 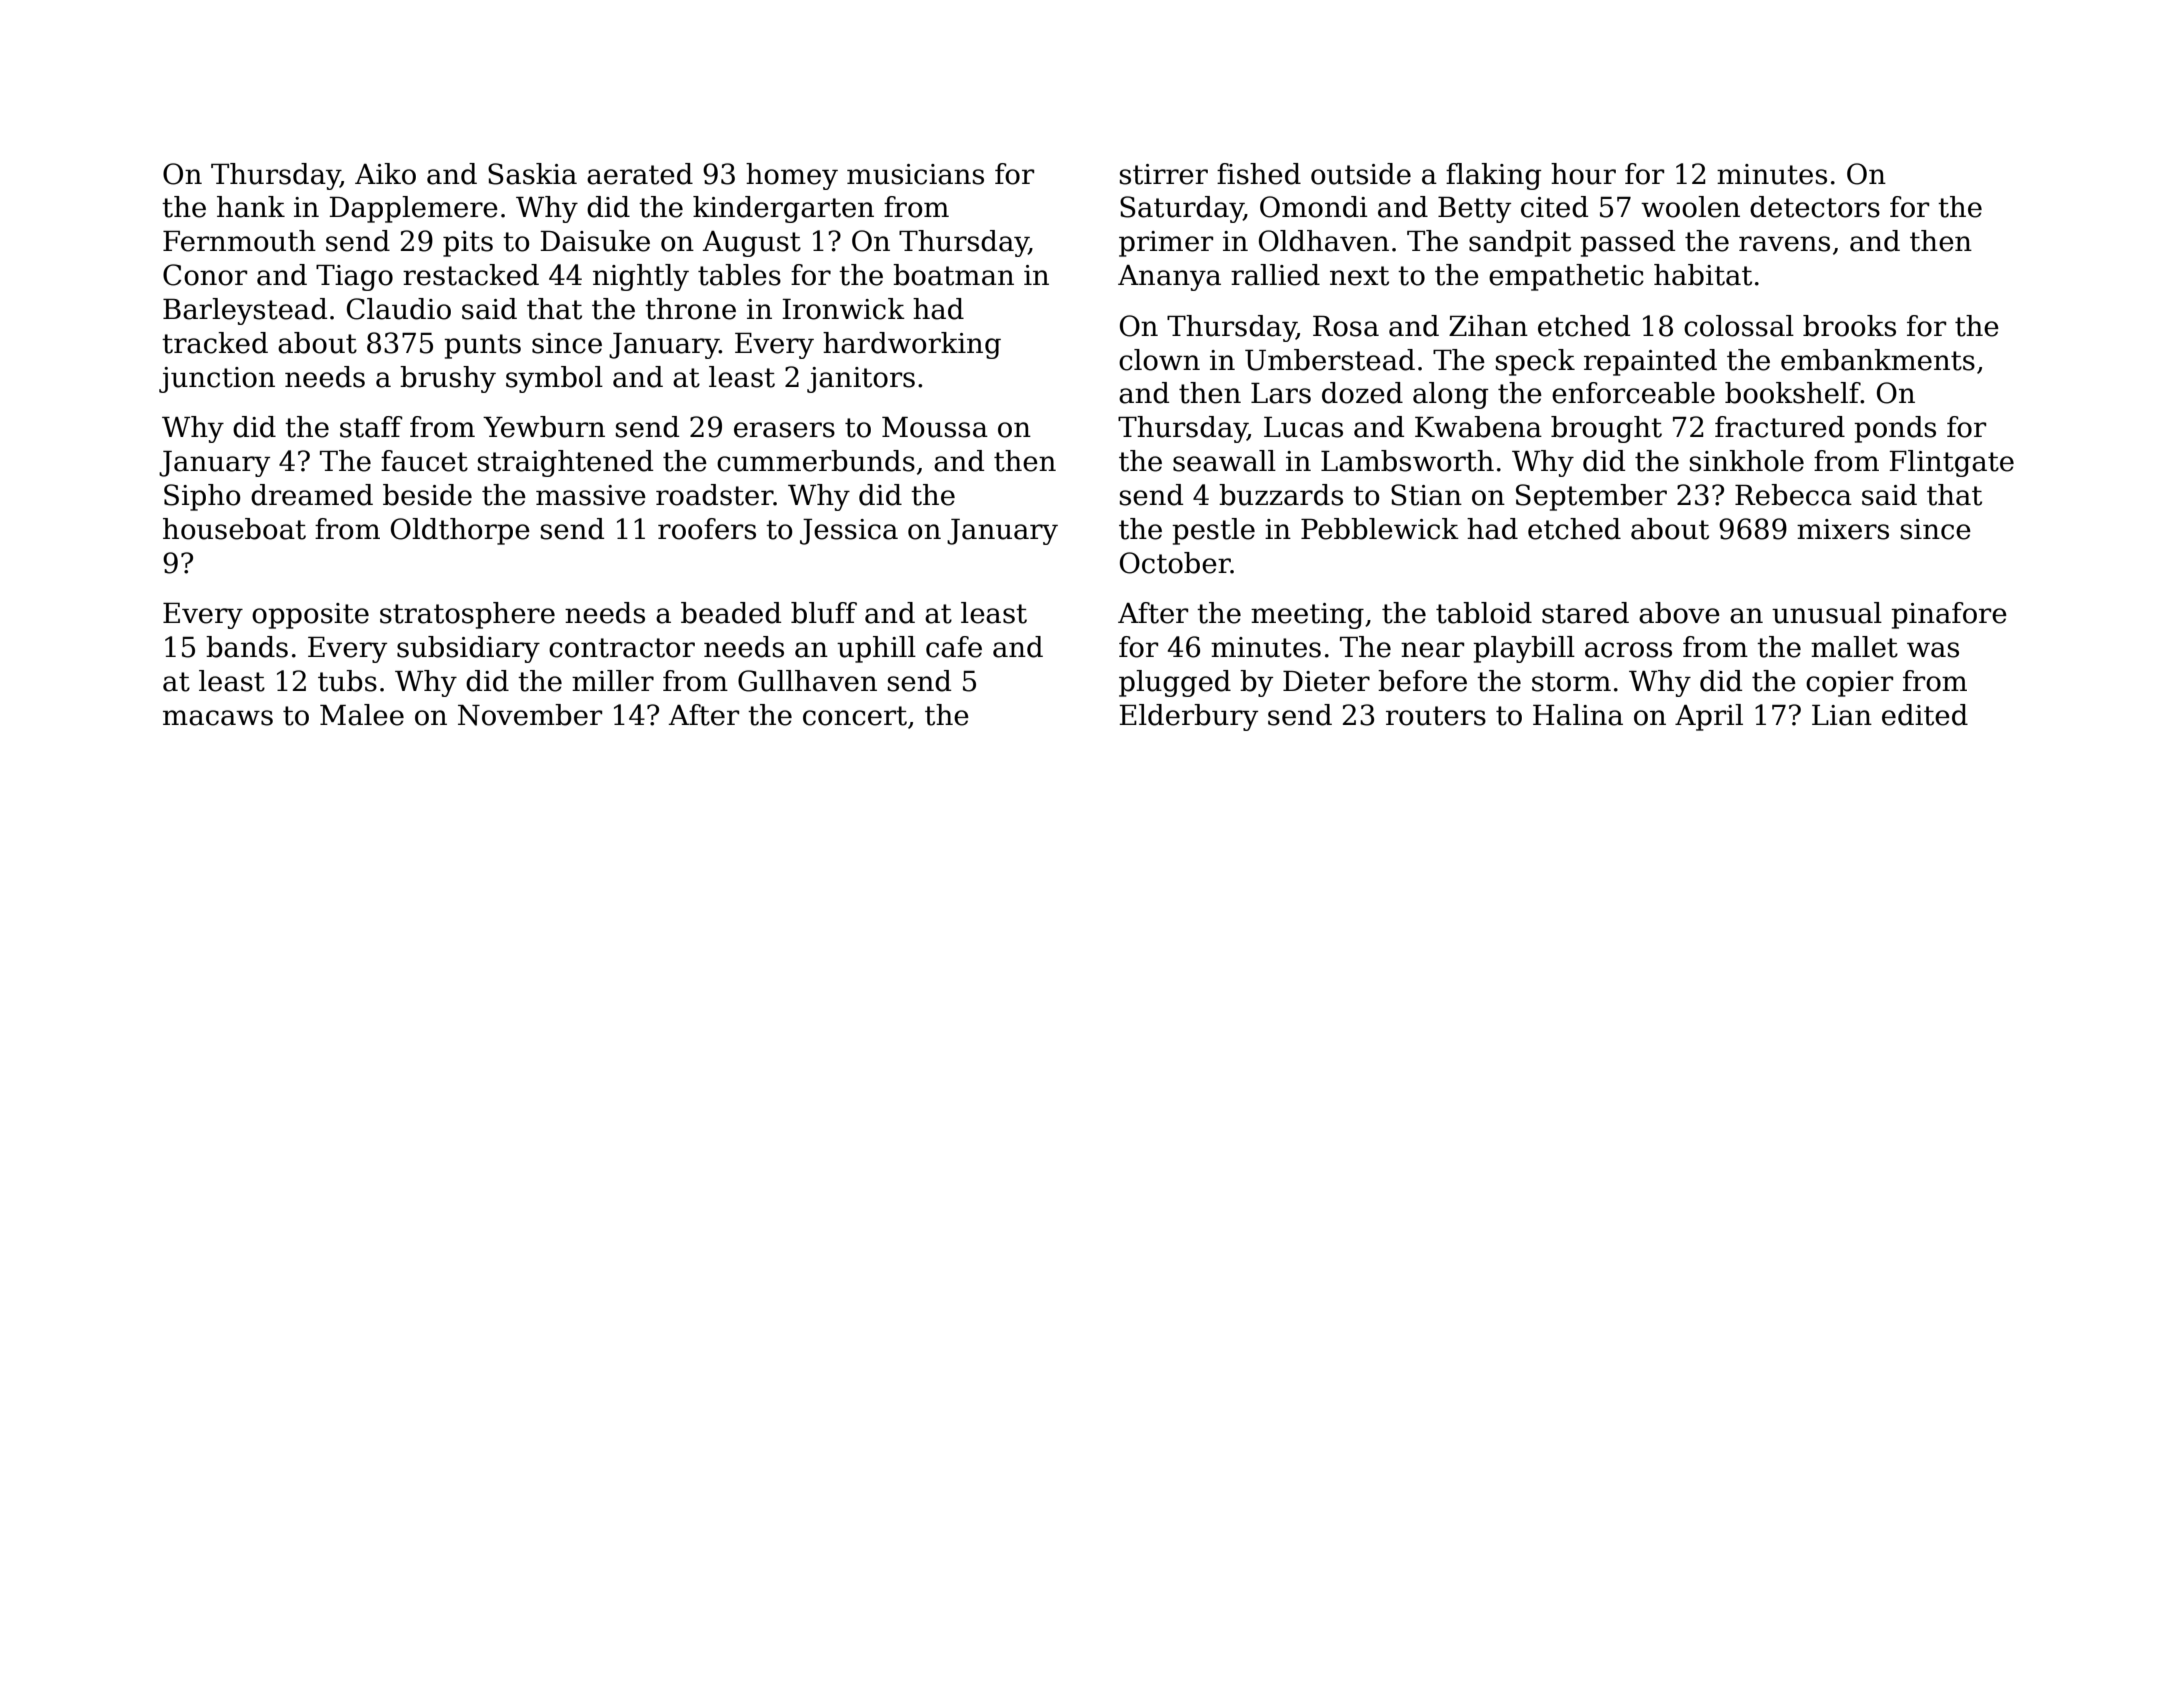 What do you see at coordinates (218, 718) in the screenshot?
I see `macaws` at bounding box center [218, 718].
